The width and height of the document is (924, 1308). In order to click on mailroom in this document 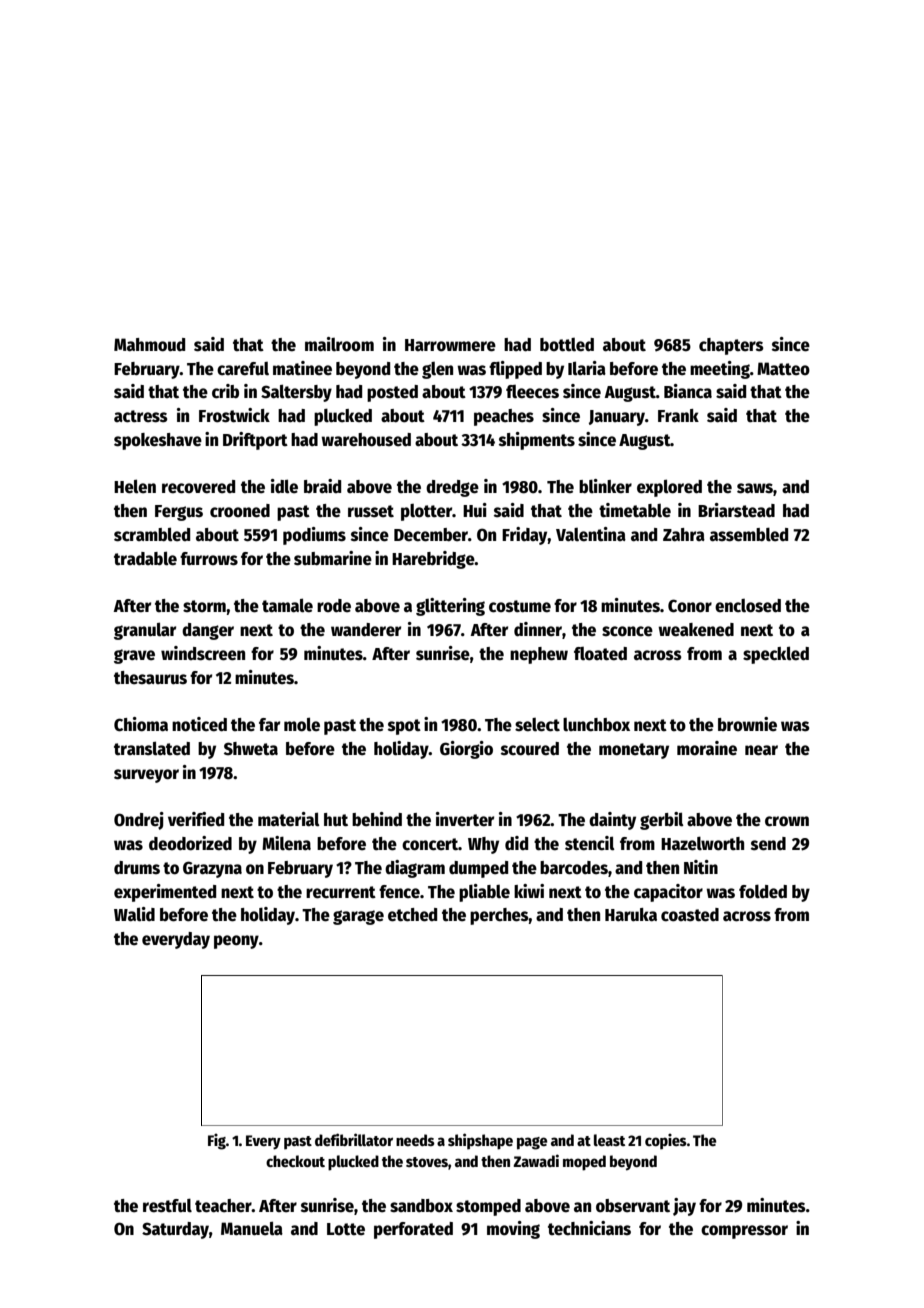, I will do `click(339, 344)`.
